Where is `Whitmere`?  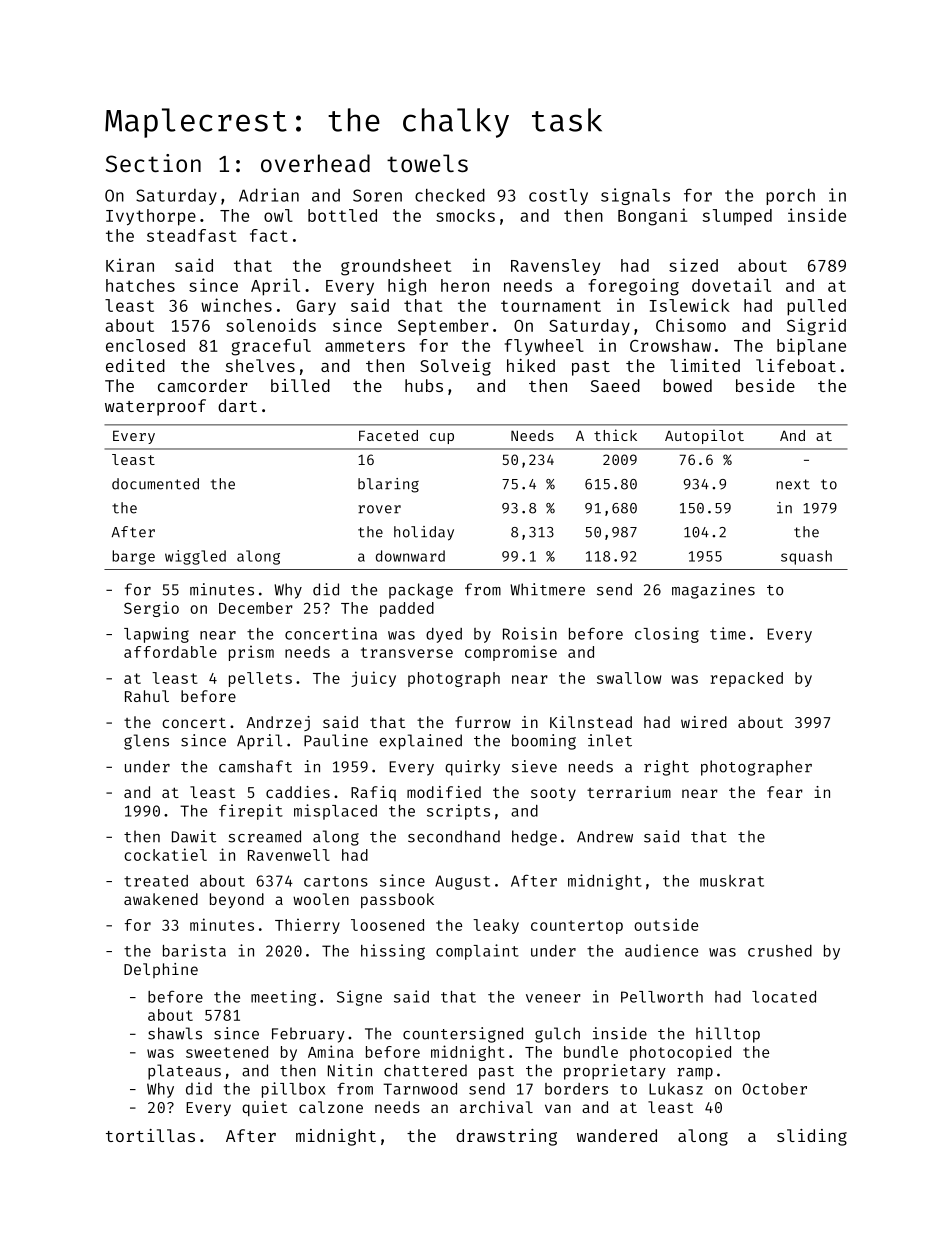 Whitmere is located at coordinates (547, 589).
